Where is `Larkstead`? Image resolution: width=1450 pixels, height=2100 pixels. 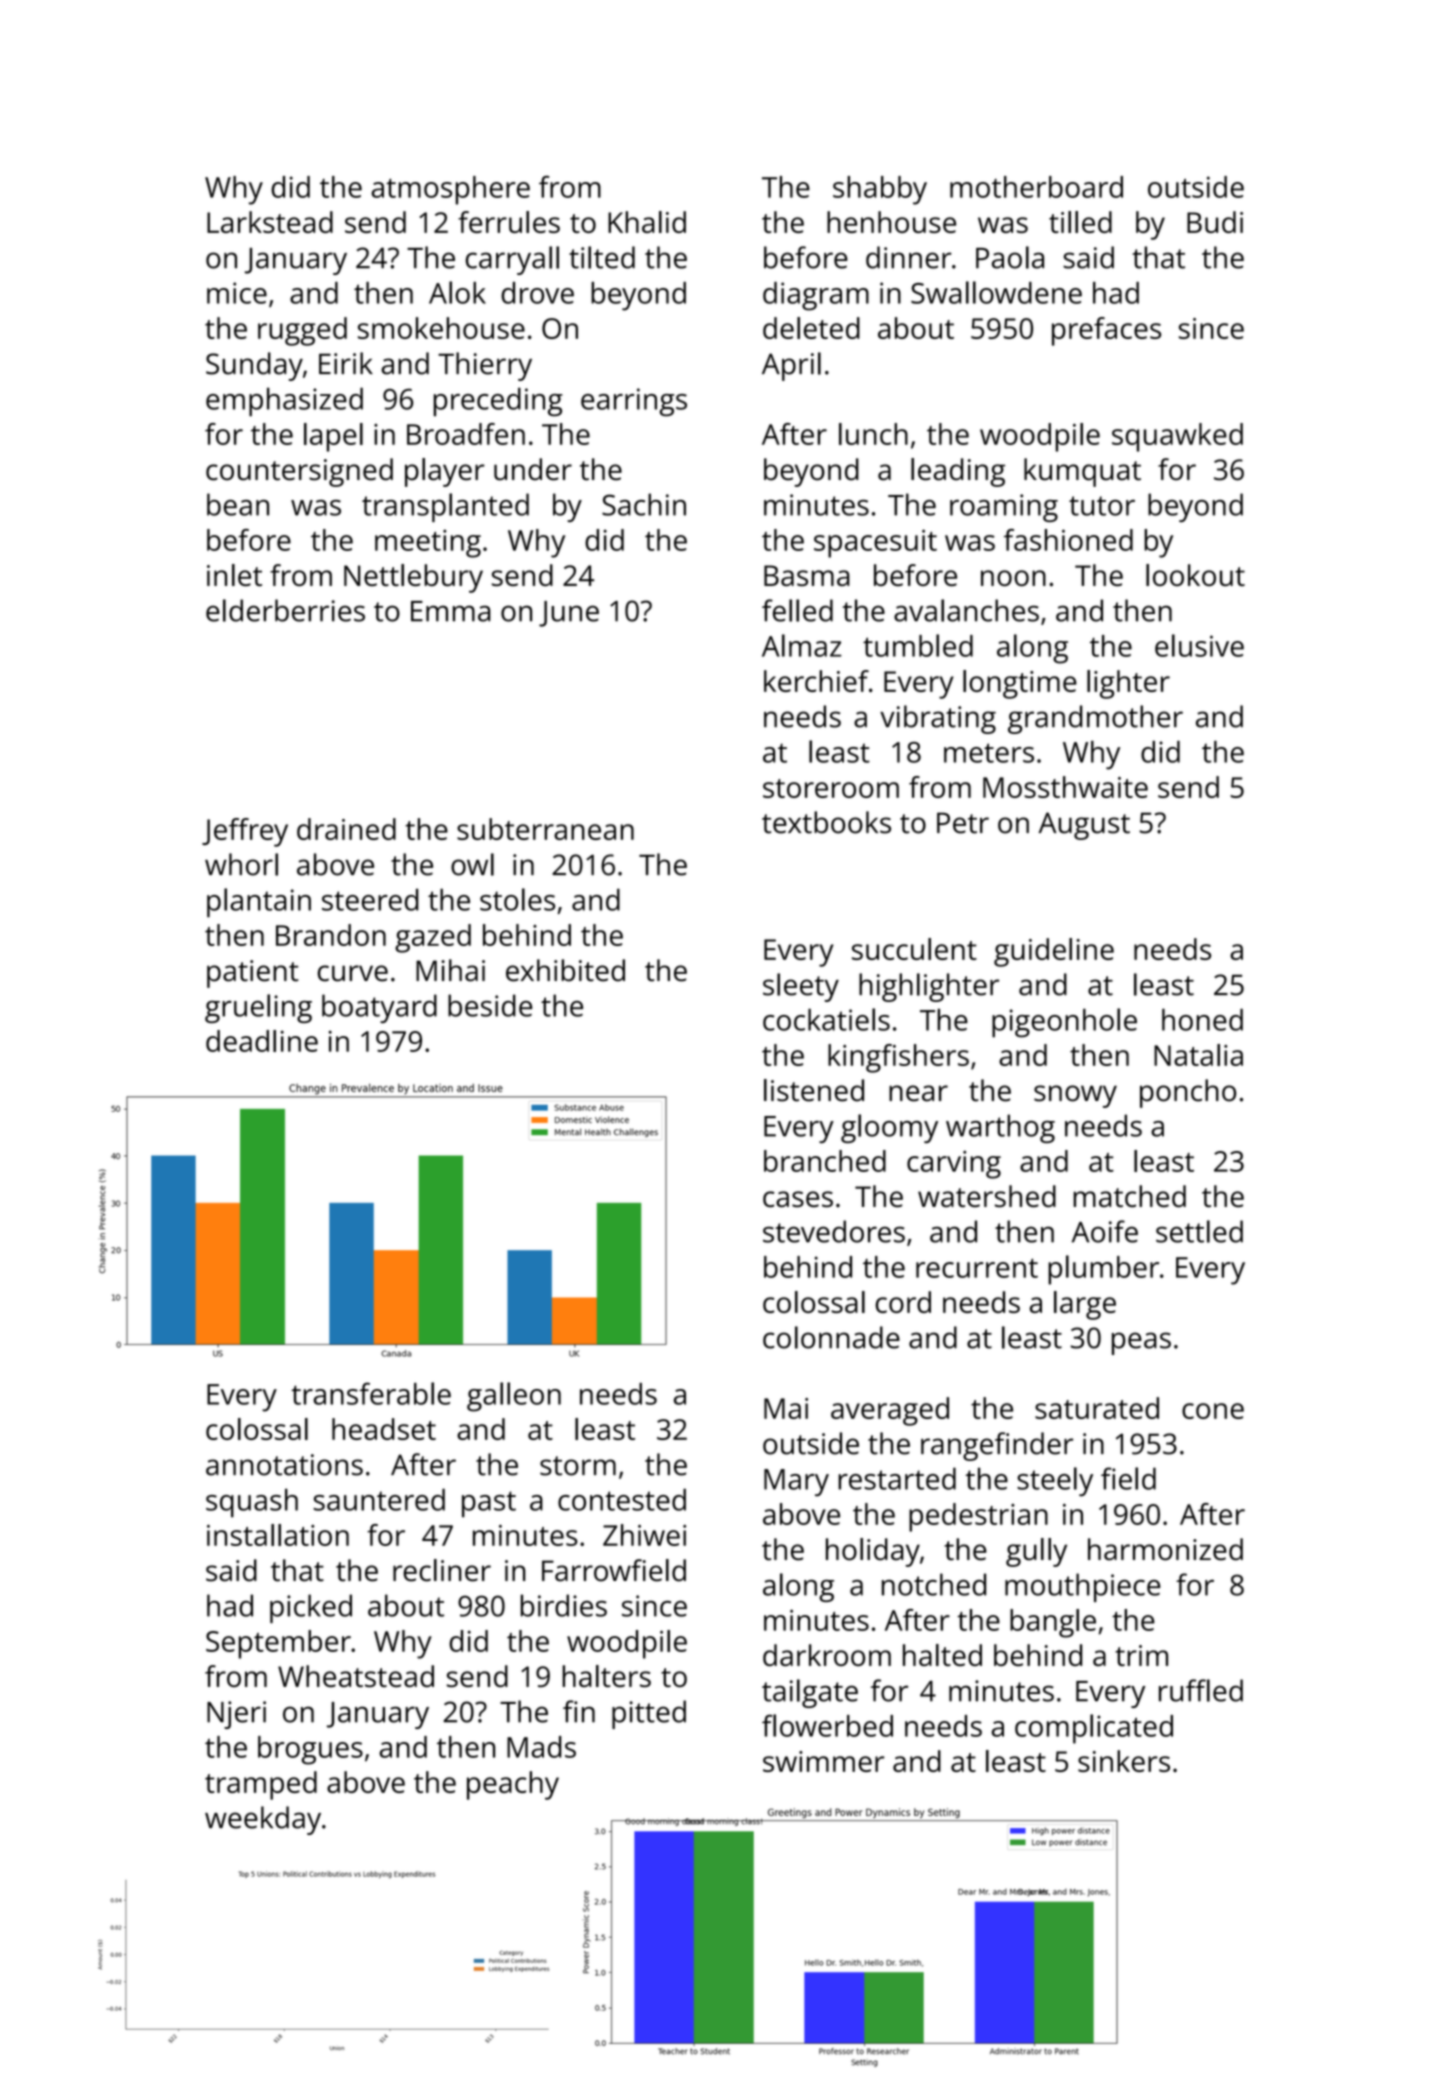
Larkstead is located at coordinates (270, 222).
